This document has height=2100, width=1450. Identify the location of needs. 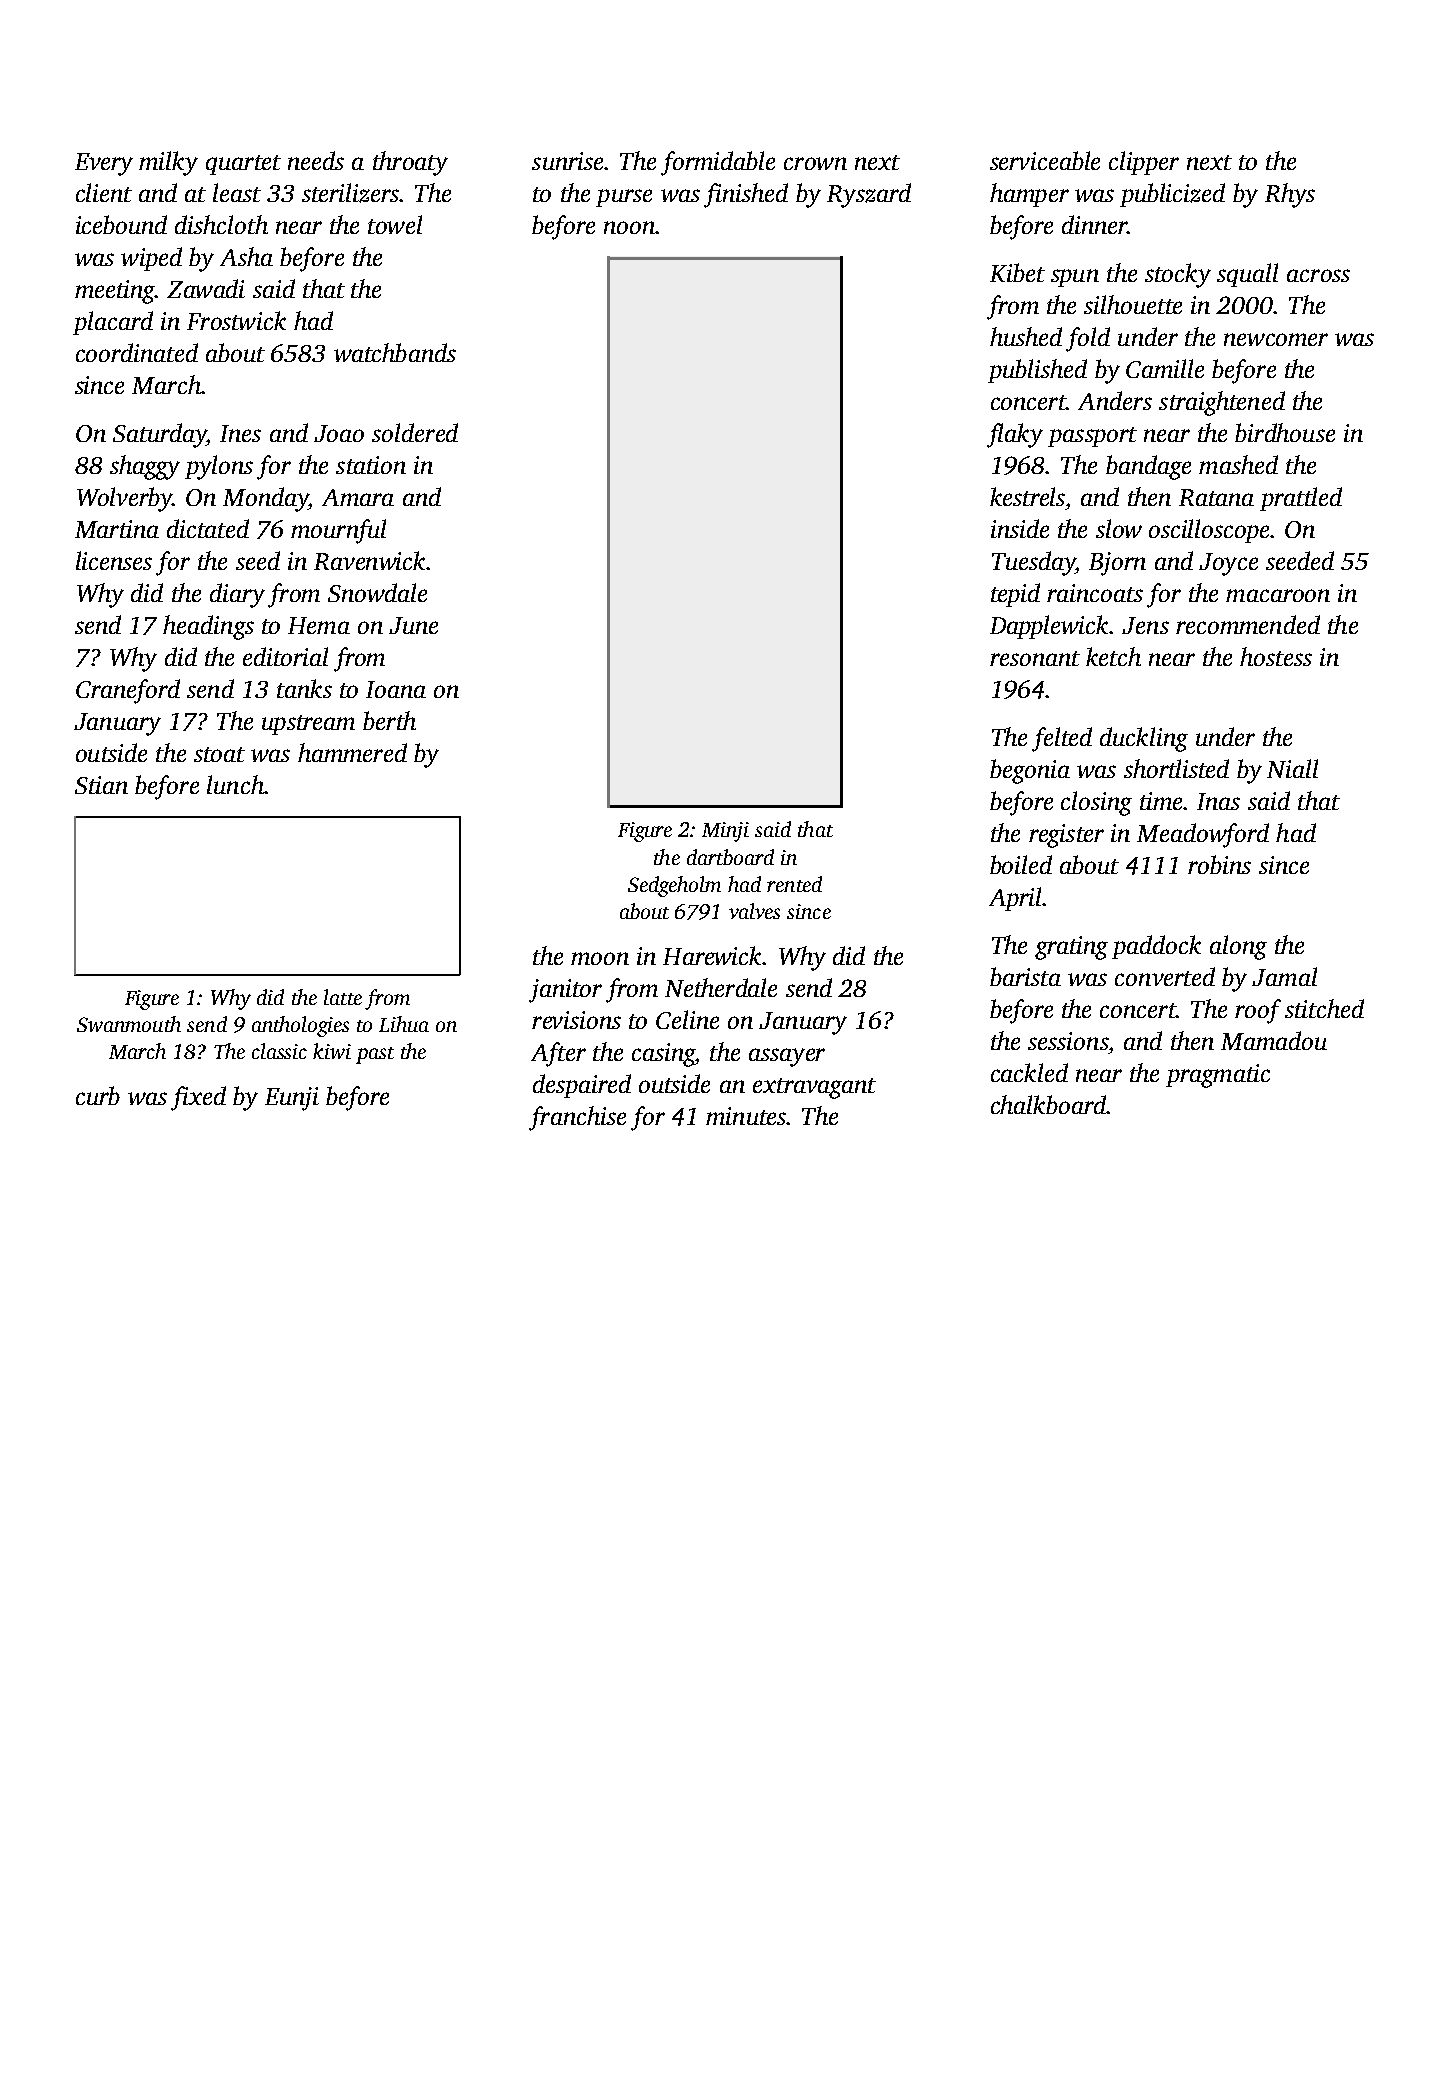
(316, 160).
